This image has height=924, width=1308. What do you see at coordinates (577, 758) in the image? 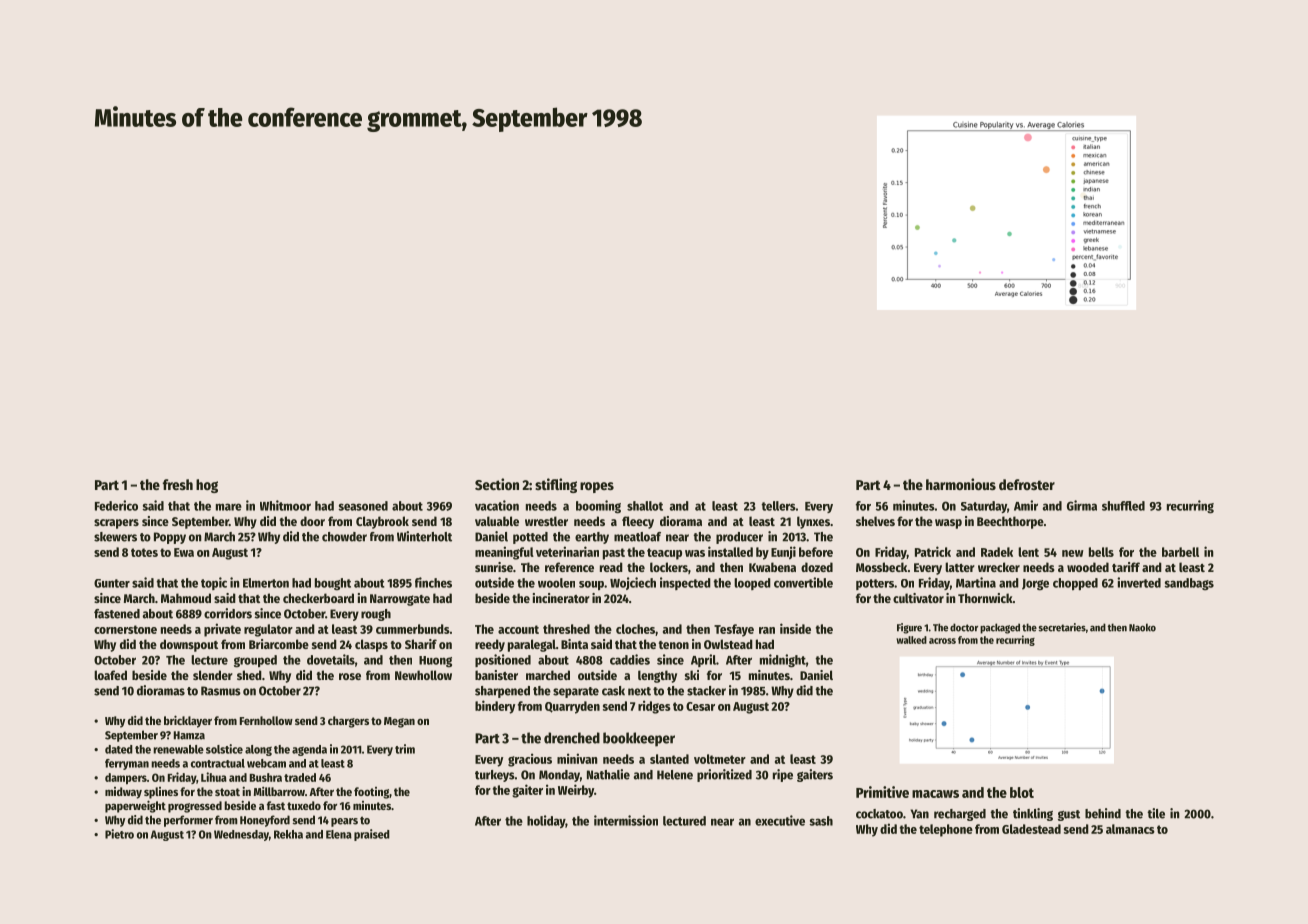
I see `minivan` at bounding box center [577, 758].
